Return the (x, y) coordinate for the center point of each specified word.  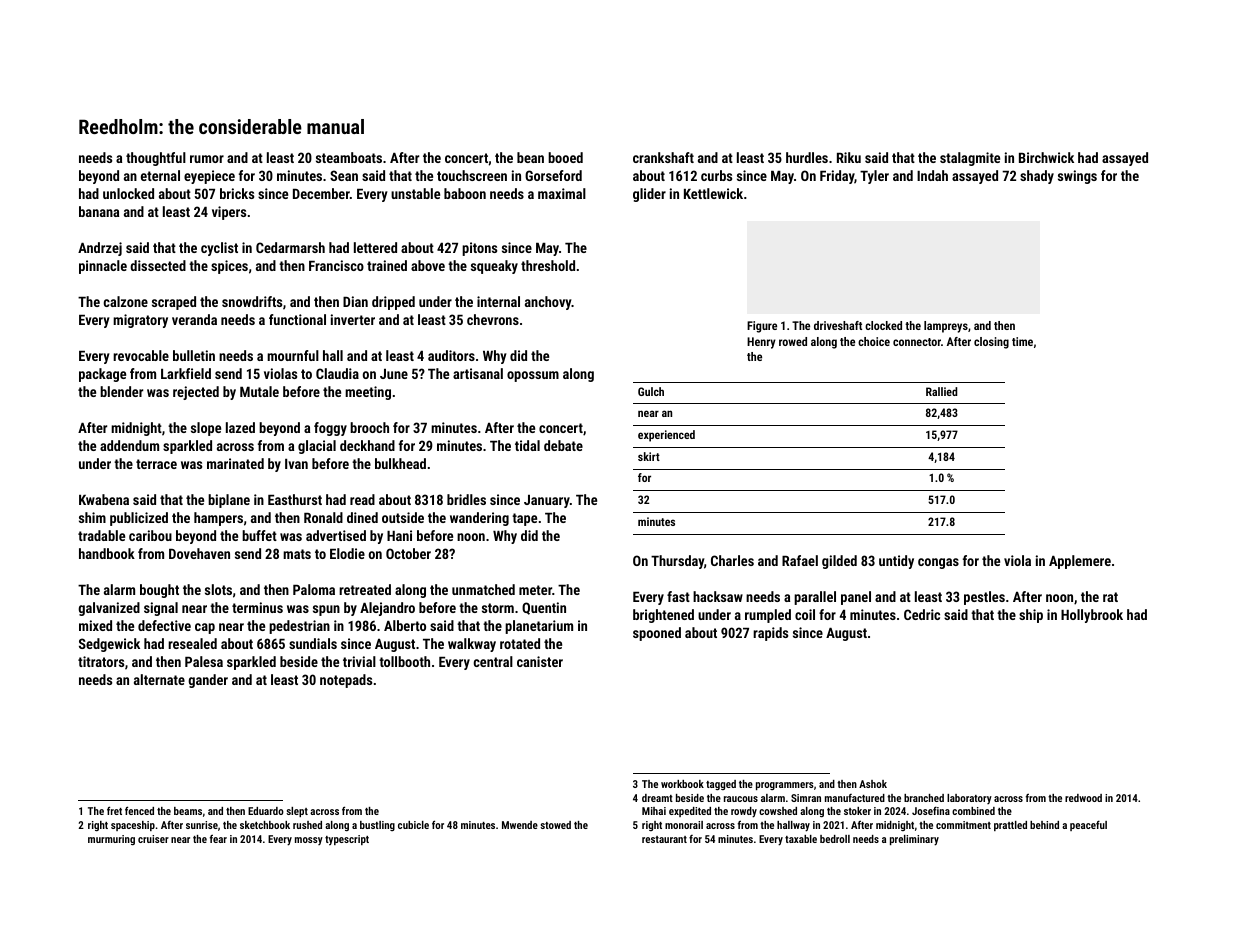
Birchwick (1046, 157)
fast (678, 596)
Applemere (1080, 562)
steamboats (349, 157)
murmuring (111, 840)
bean (530, 157)
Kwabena (104, 499)
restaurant (664, 839)
